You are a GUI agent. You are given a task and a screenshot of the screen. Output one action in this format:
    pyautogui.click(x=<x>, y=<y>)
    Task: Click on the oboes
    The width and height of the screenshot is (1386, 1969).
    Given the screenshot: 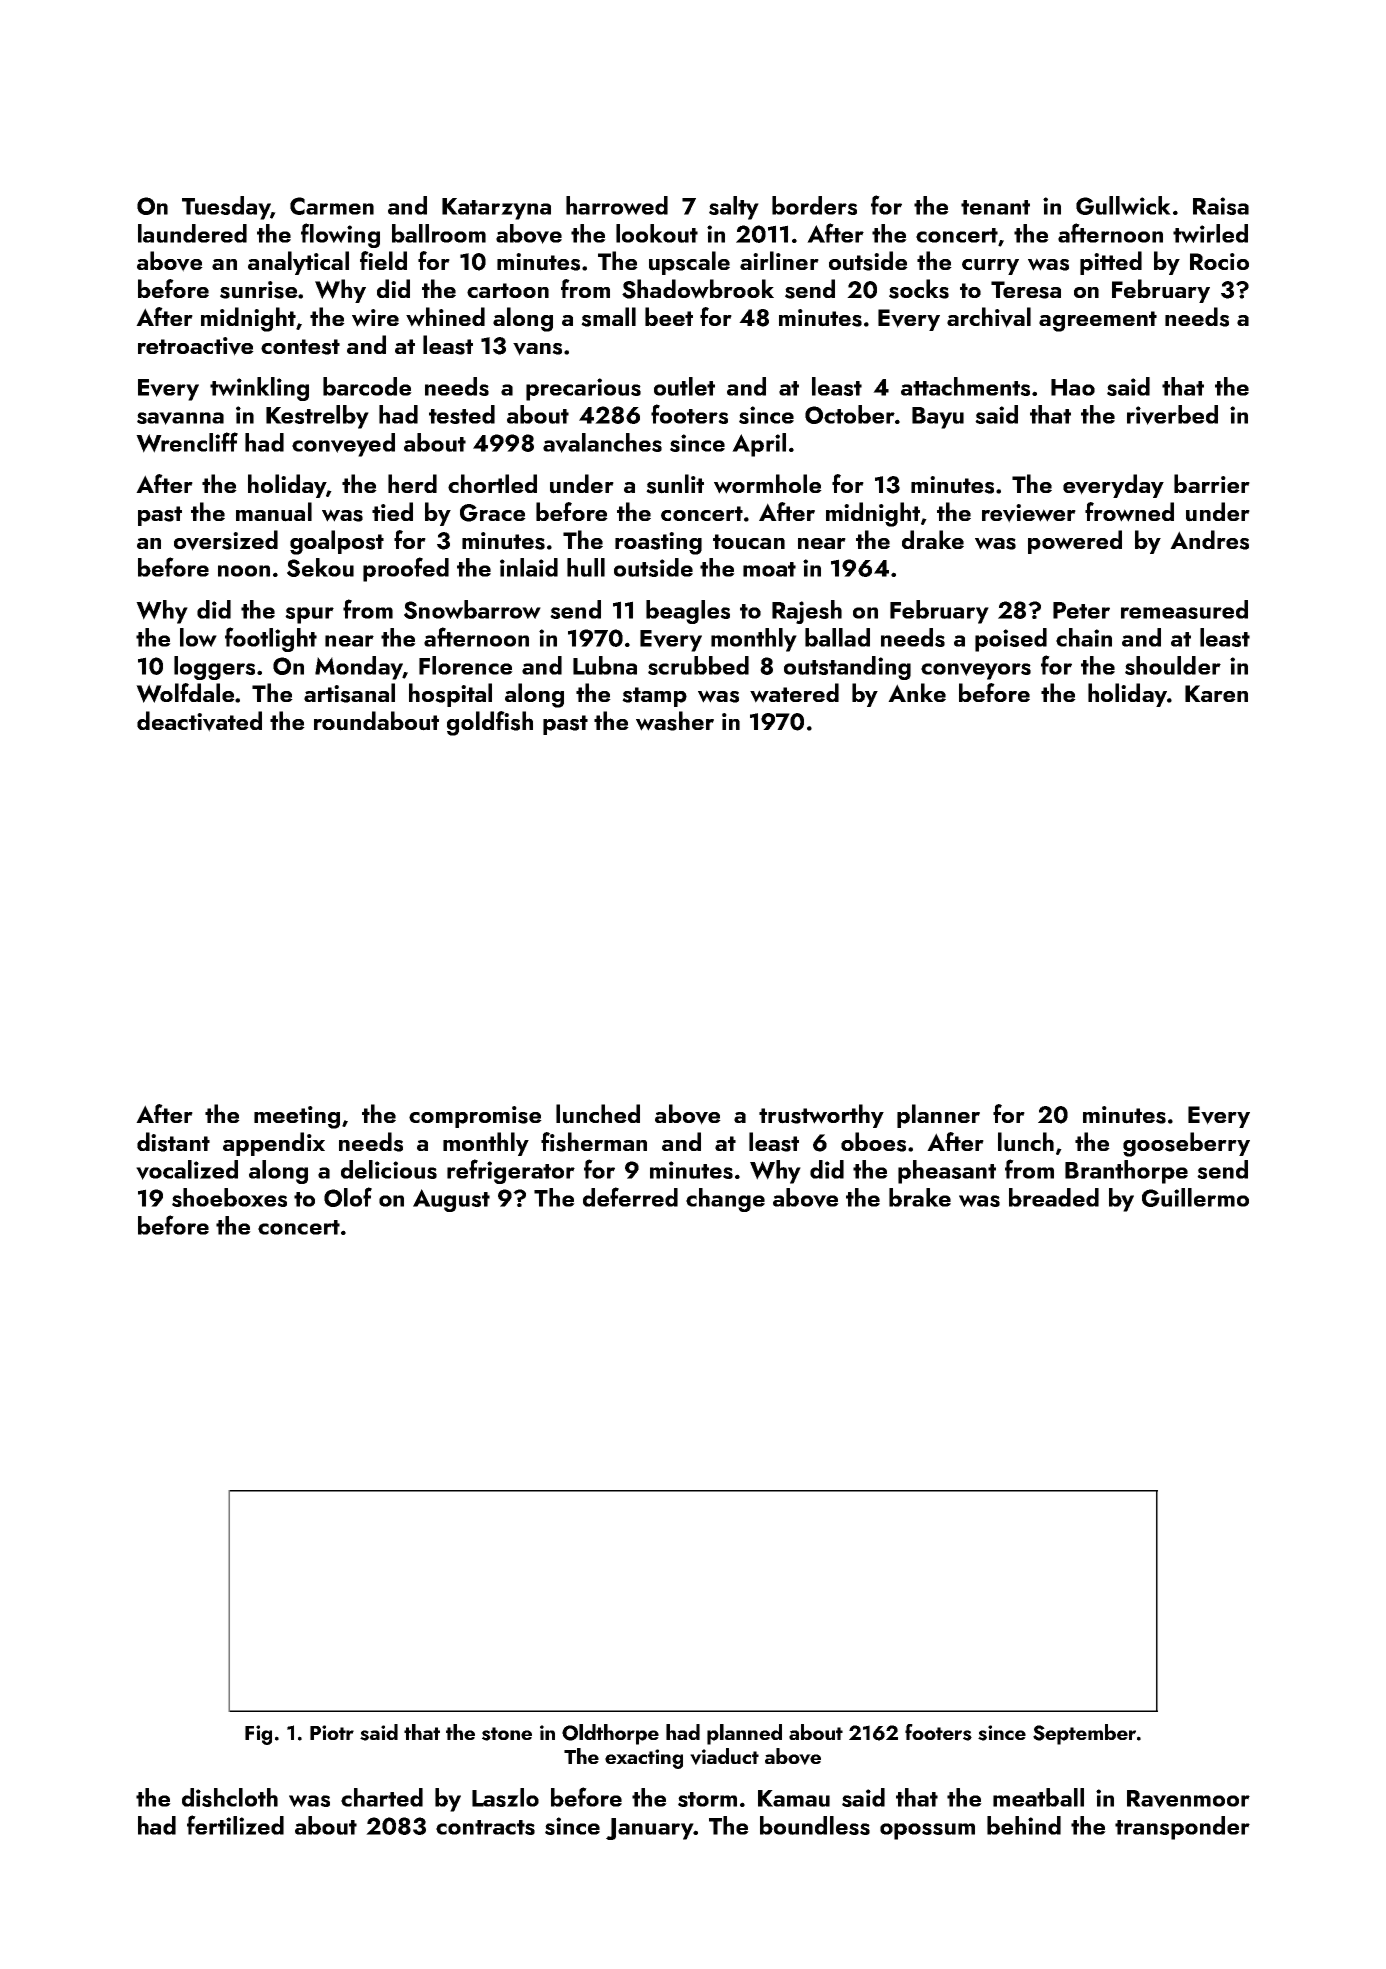 What is the action you would take?
    pyautogui.click(x=873, y=1142)
